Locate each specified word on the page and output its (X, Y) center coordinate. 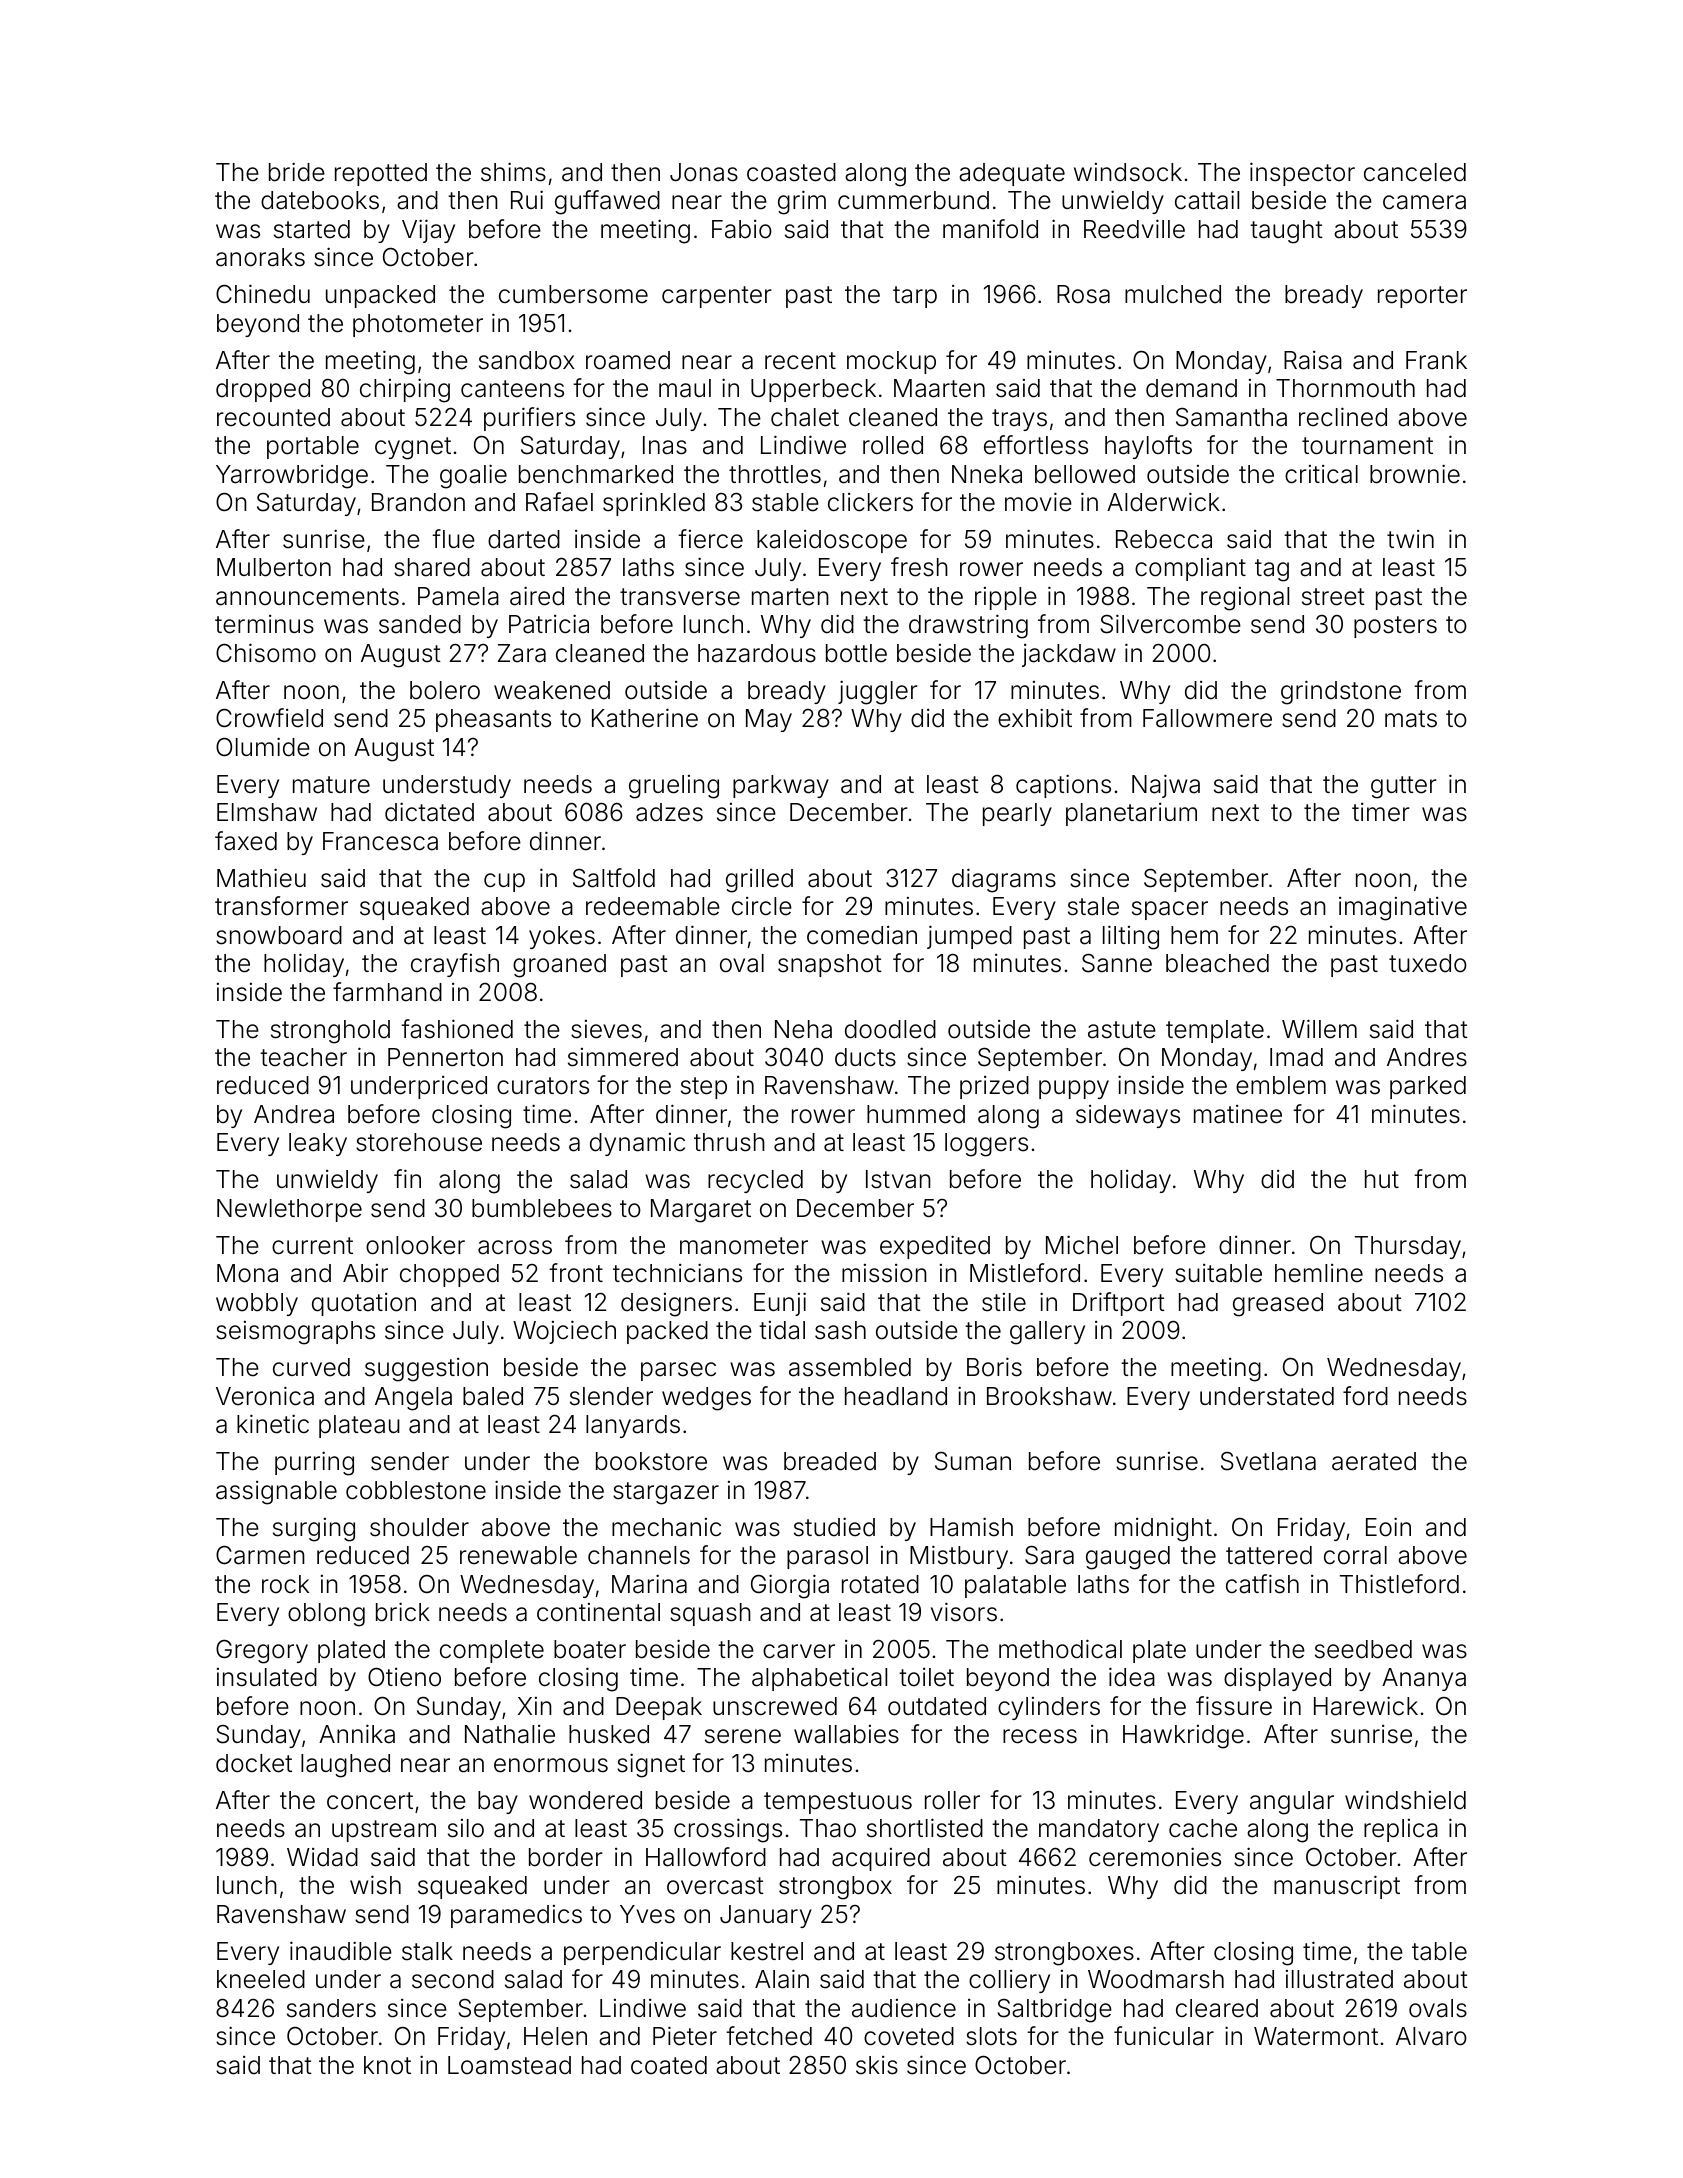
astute (1122, 1030)
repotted (381, 174)
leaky (318, 1144)
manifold (990, 229)
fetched (769, 2036)
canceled (1415, 172)
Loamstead (509, 2065)
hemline (1319, 1273)
